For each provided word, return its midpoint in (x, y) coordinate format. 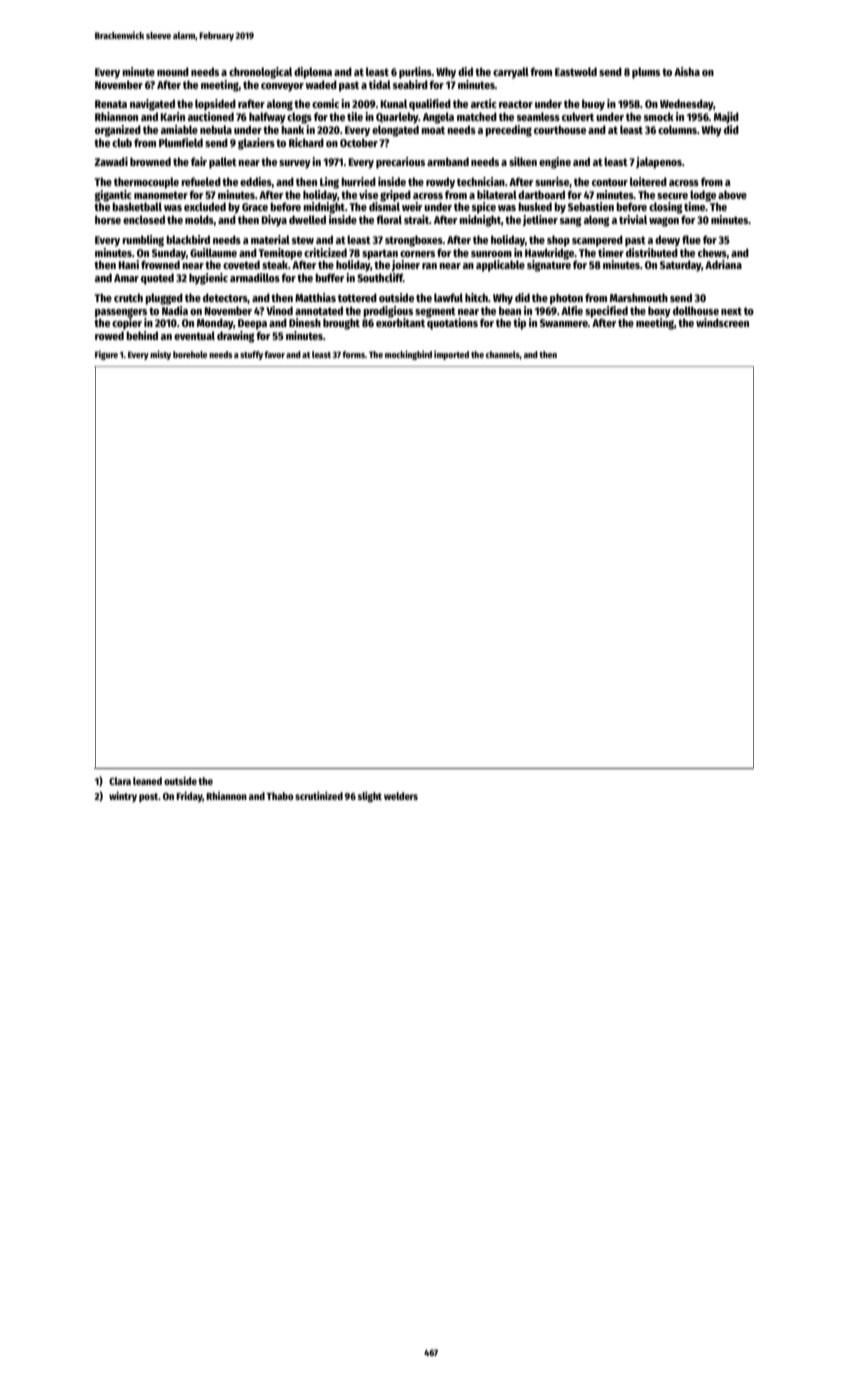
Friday (189, 797)
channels (503, 354)
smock (659, 116)
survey (295, 164)
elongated (395, 131)
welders (401, 796)
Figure (106, 355)
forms (353, 354)
